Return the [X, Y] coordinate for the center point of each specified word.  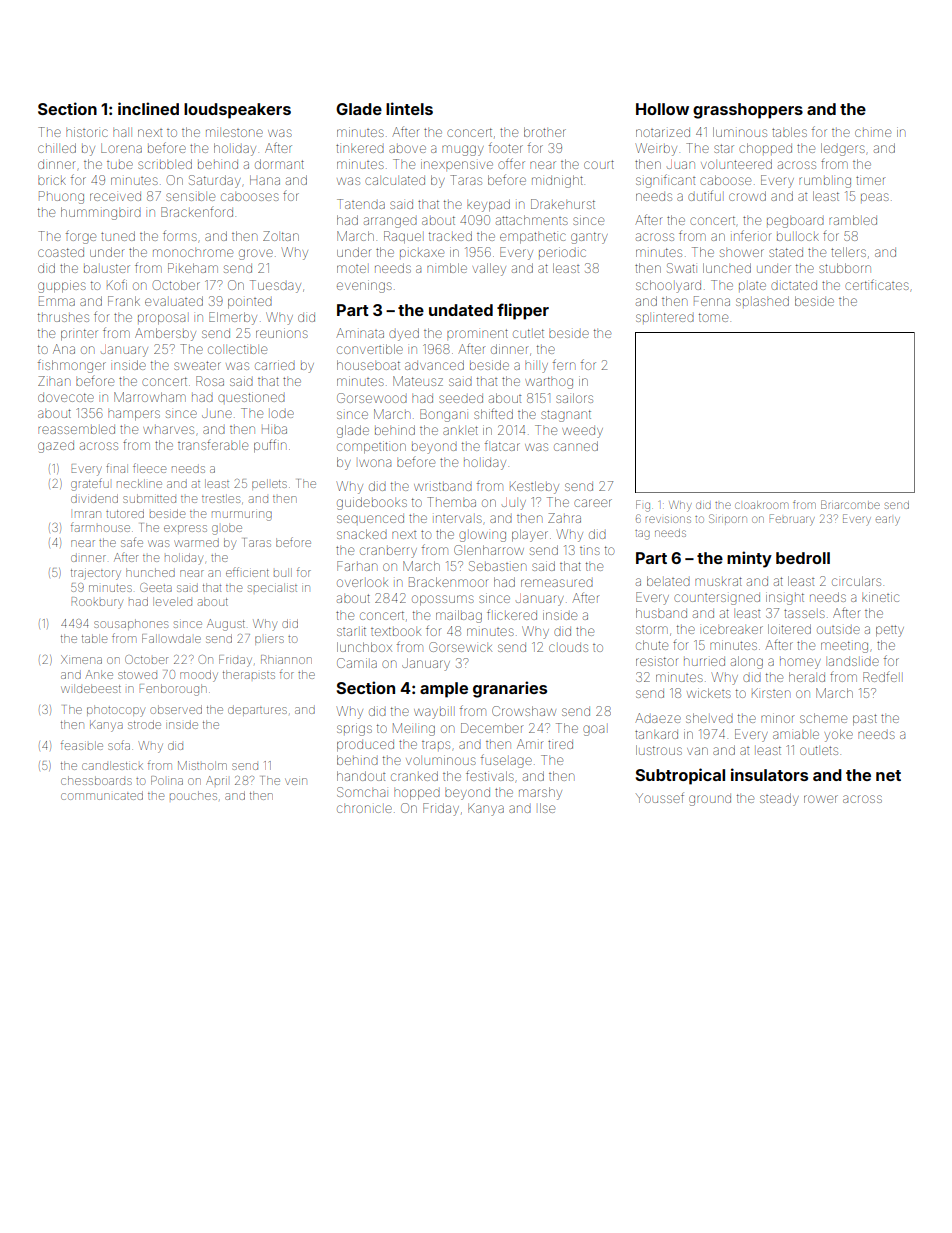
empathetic [533, 238]
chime [873, 133]
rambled [853, 220]
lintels [409, 108]
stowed [137, 675]
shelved [709, 718]
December [492, 728]
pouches [193, 795]
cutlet [528, 333]
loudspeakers [237, 111]
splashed [762, 301]
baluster [107, 268]
